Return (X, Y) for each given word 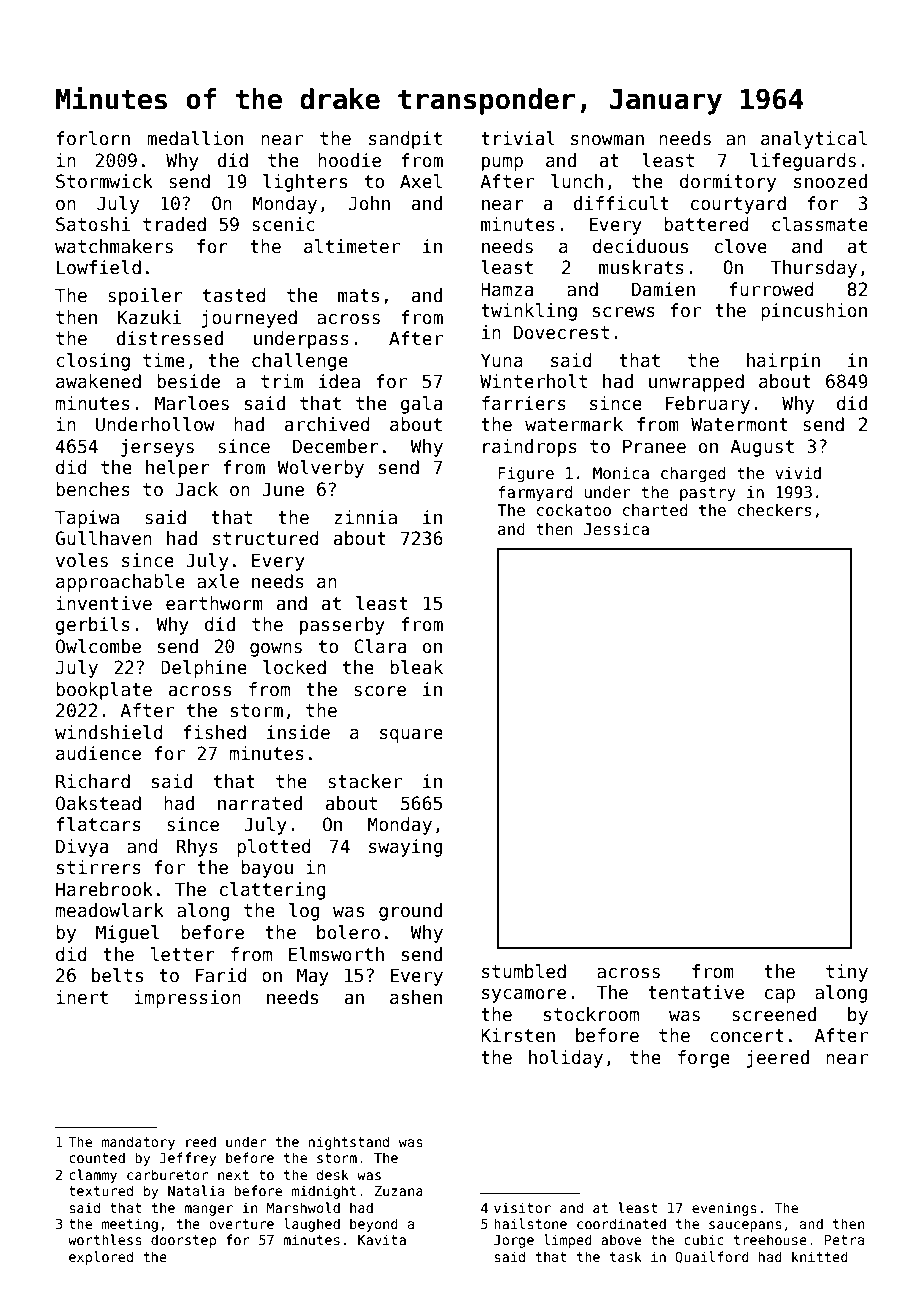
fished (214, 732)
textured (101, 1190)
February (707, 405)
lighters (305, 183)
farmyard (535, 494)
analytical (814, 140)
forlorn (93, 138)
